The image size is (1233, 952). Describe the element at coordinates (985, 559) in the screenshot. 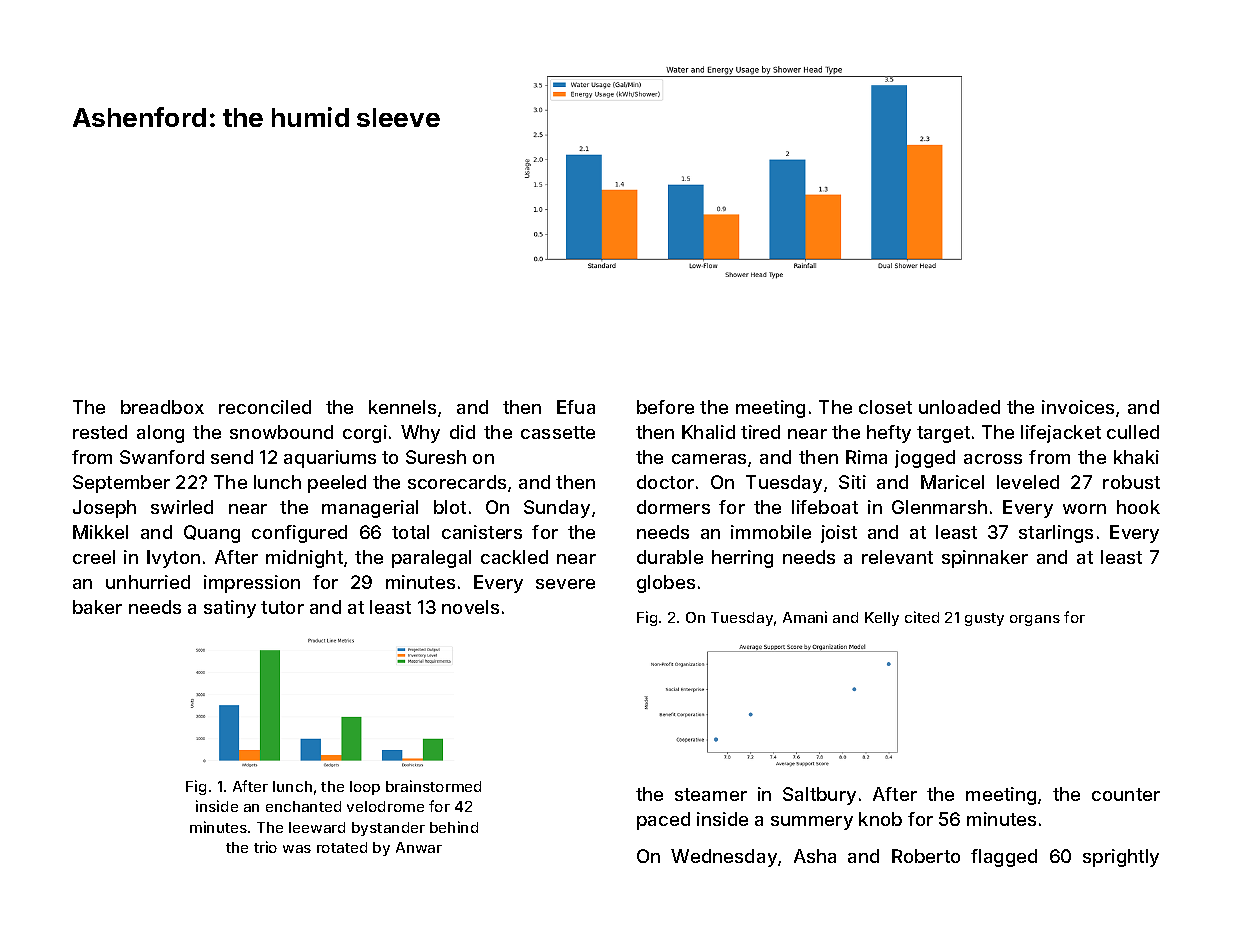

I see `spinnaker` at that location.
